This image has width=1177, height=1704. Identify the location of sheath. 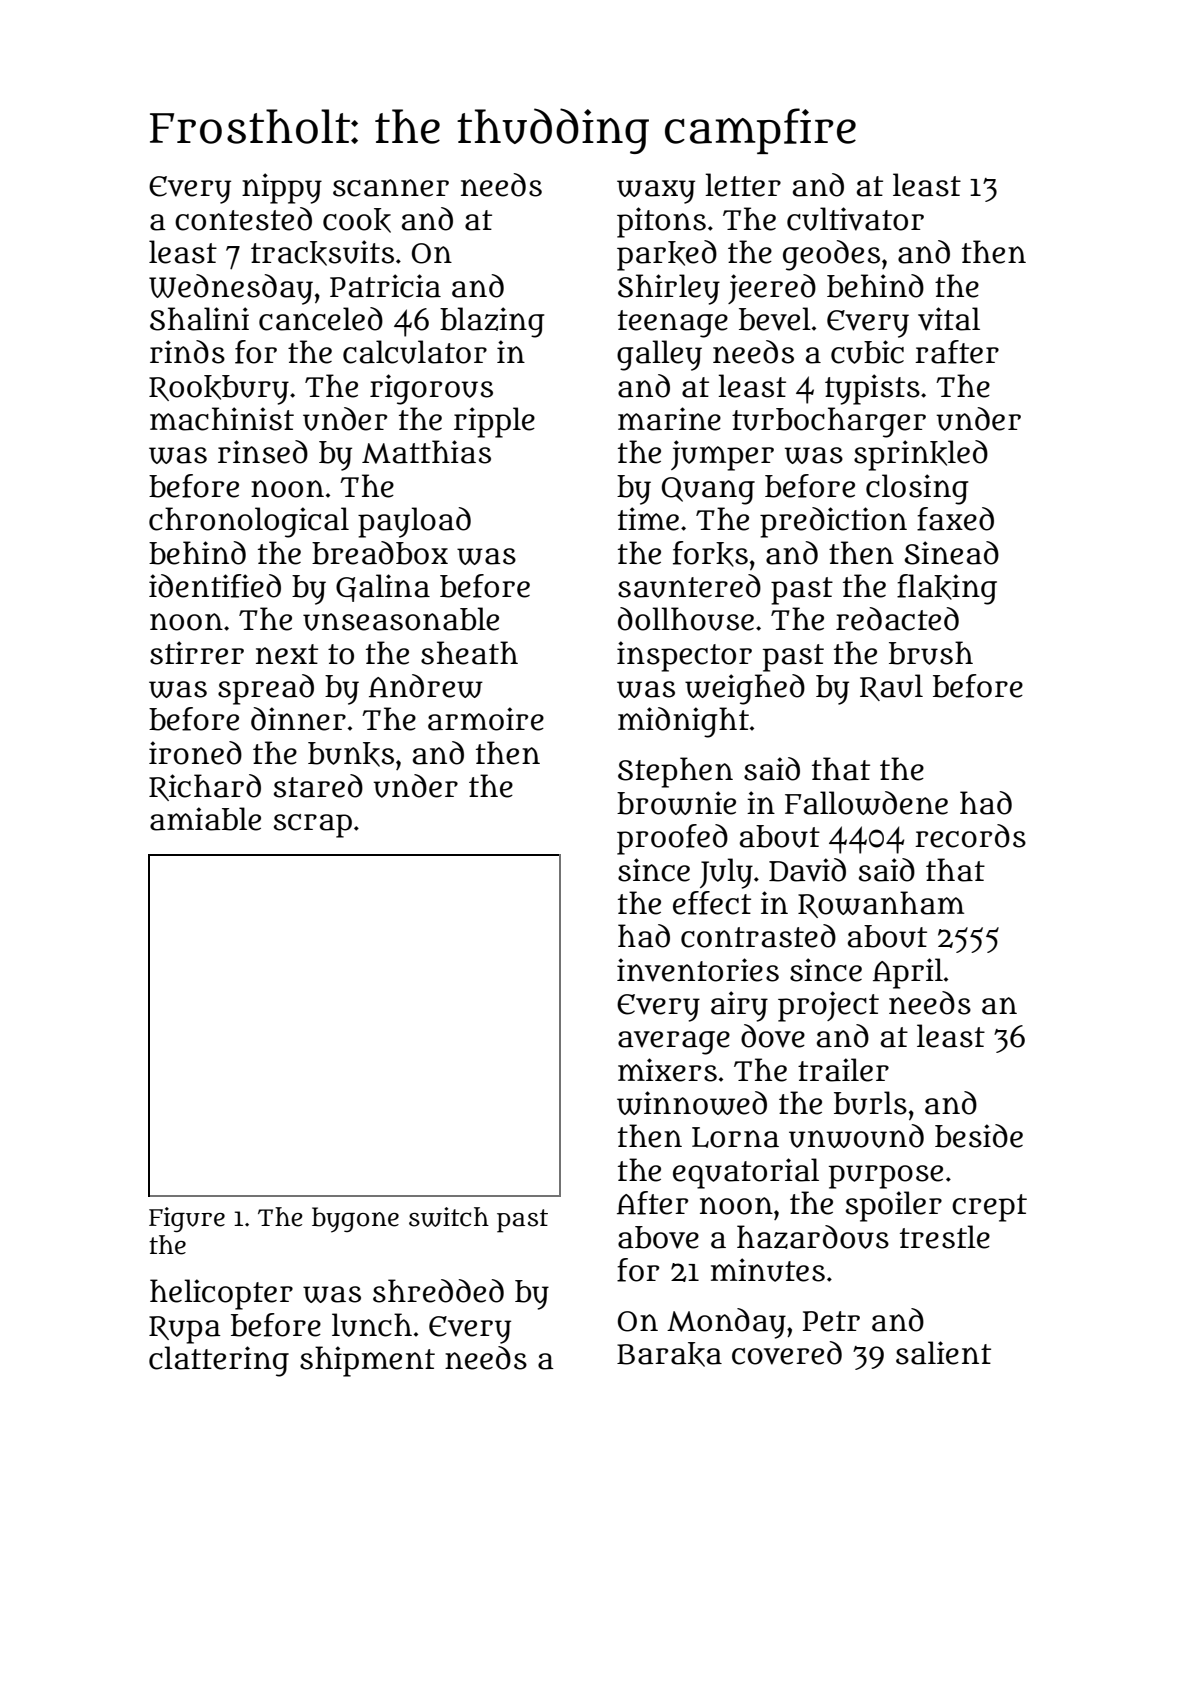
(469, 653).
